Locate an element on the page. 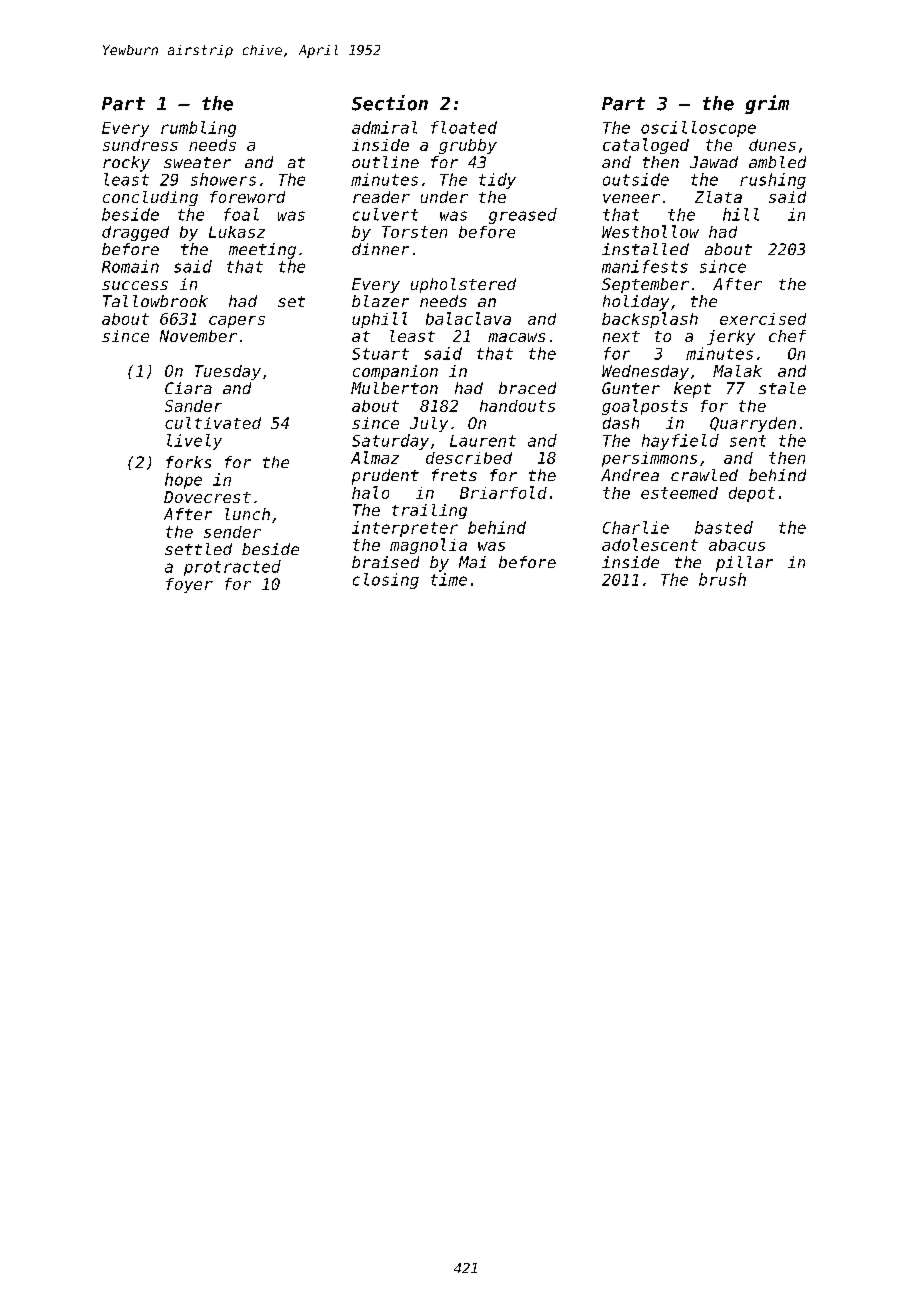 The height and width of the page is (1316, 908). Almaz is located at coordinates (375, 457).
